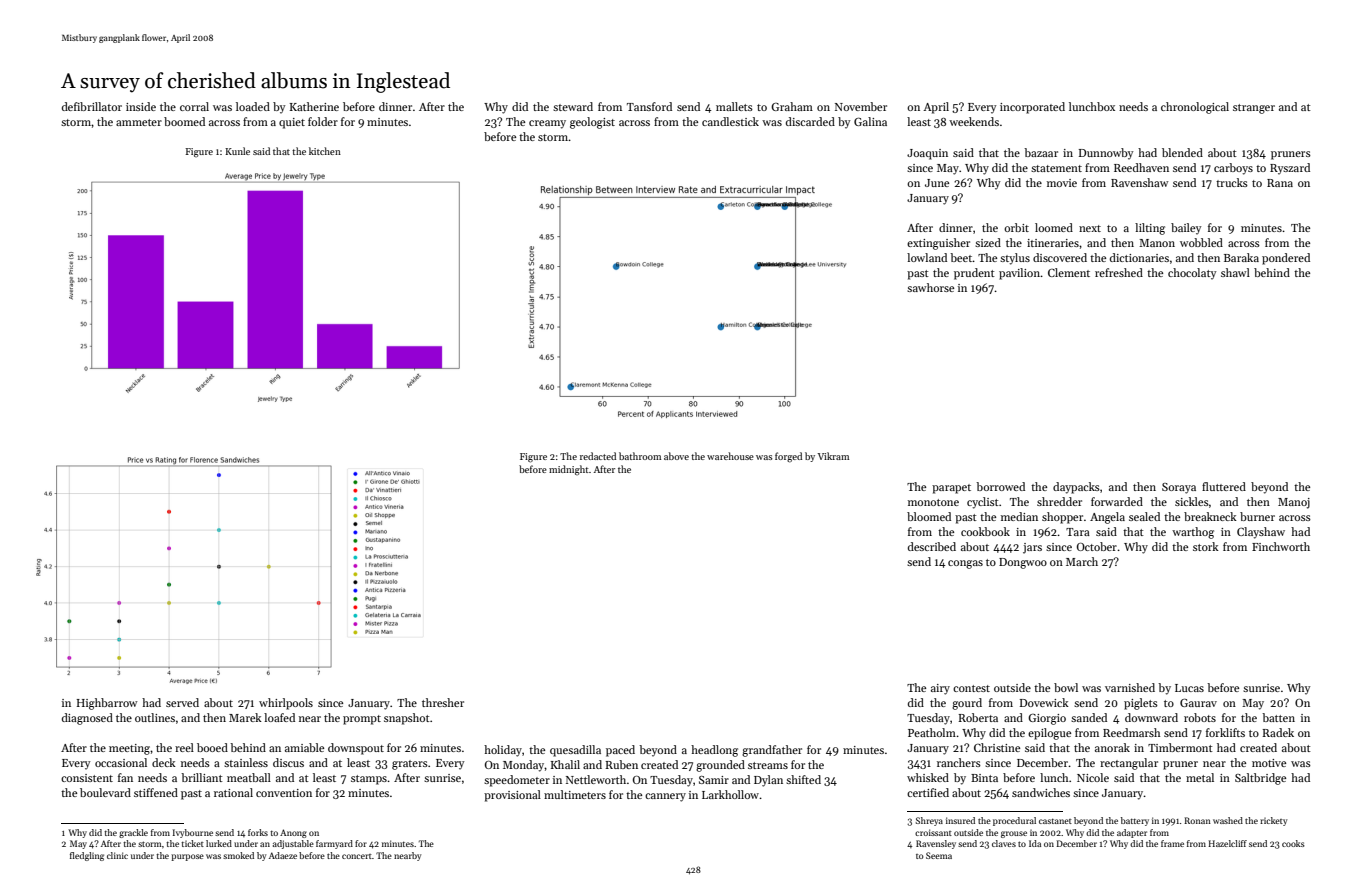 Image resolution: width=1372 pixels, height=887 pixels. I want to click on downspout, so click(356, 749).
